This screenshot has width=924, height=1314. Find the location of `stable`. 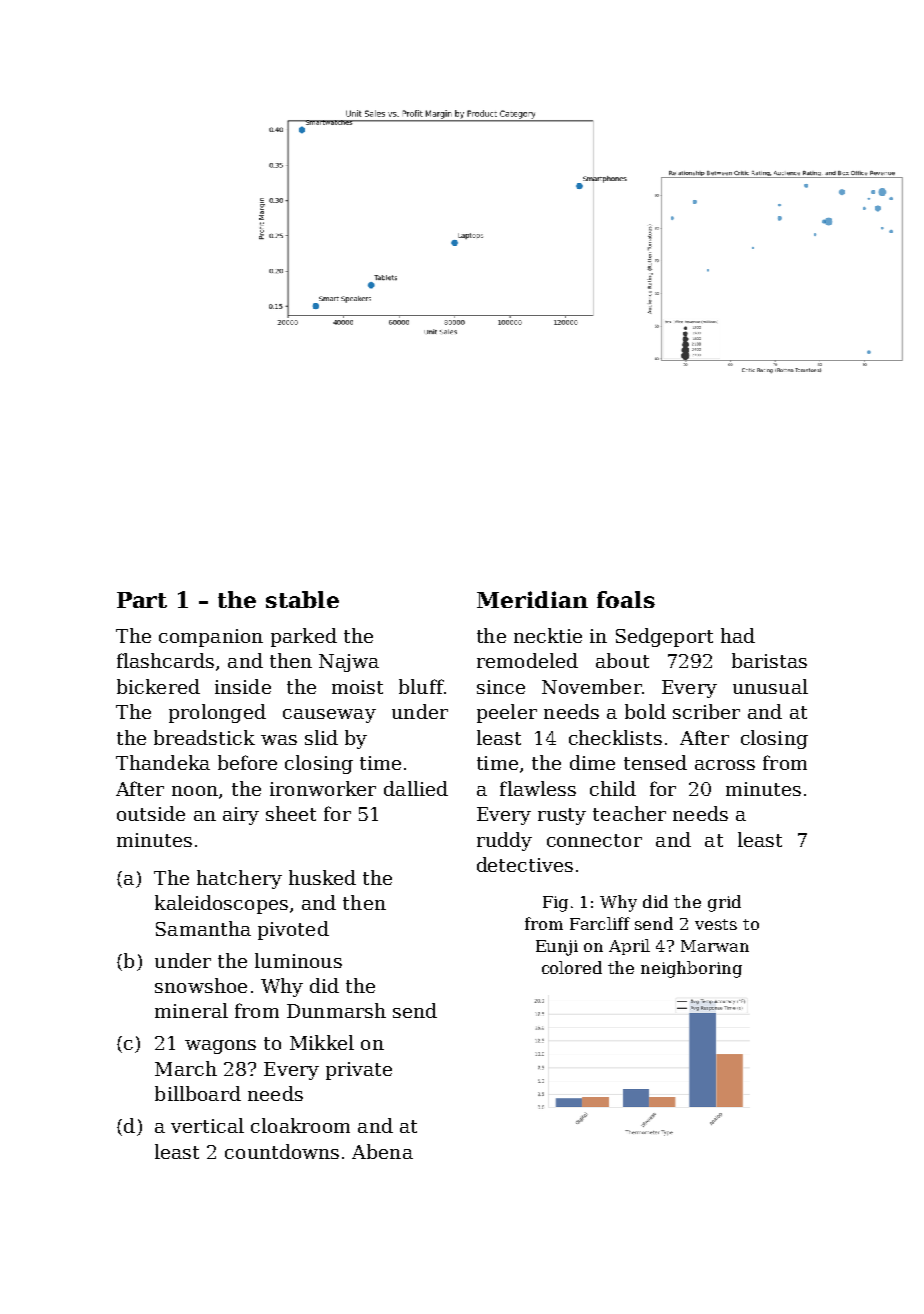

stable is located at coordinates (302, 599).
